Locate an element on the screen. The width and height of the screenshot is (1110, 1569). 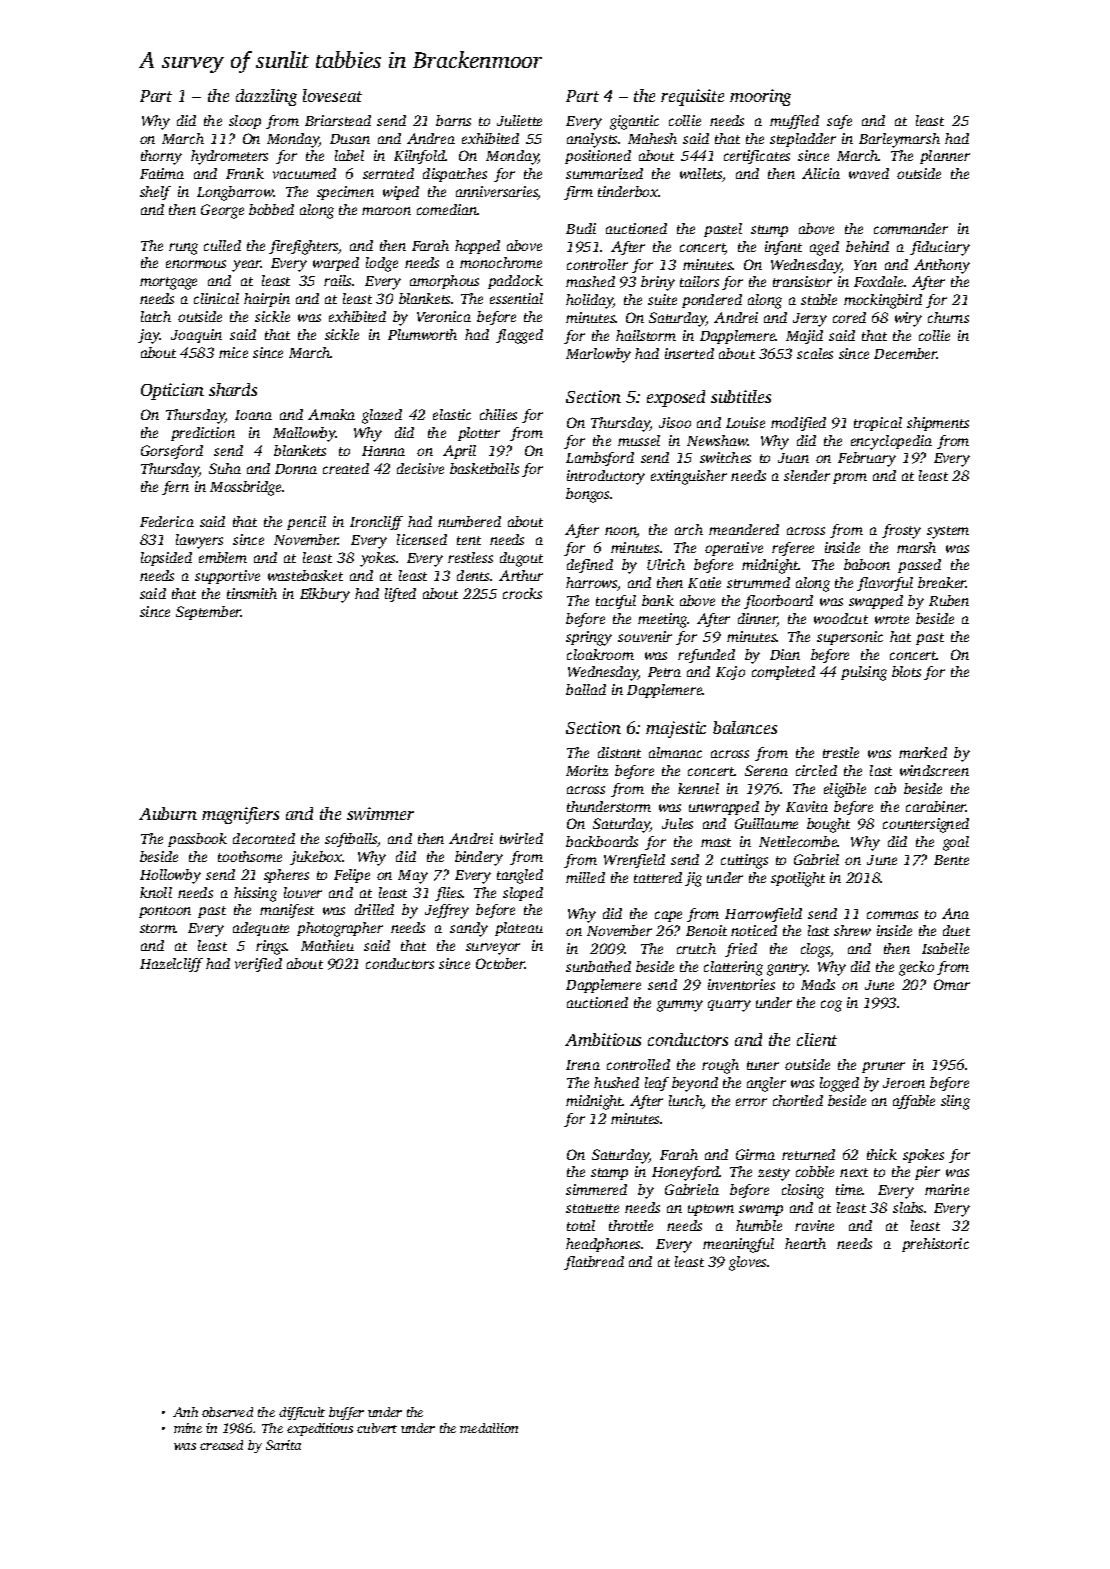
mooring is located at coordinates (760, 97).
